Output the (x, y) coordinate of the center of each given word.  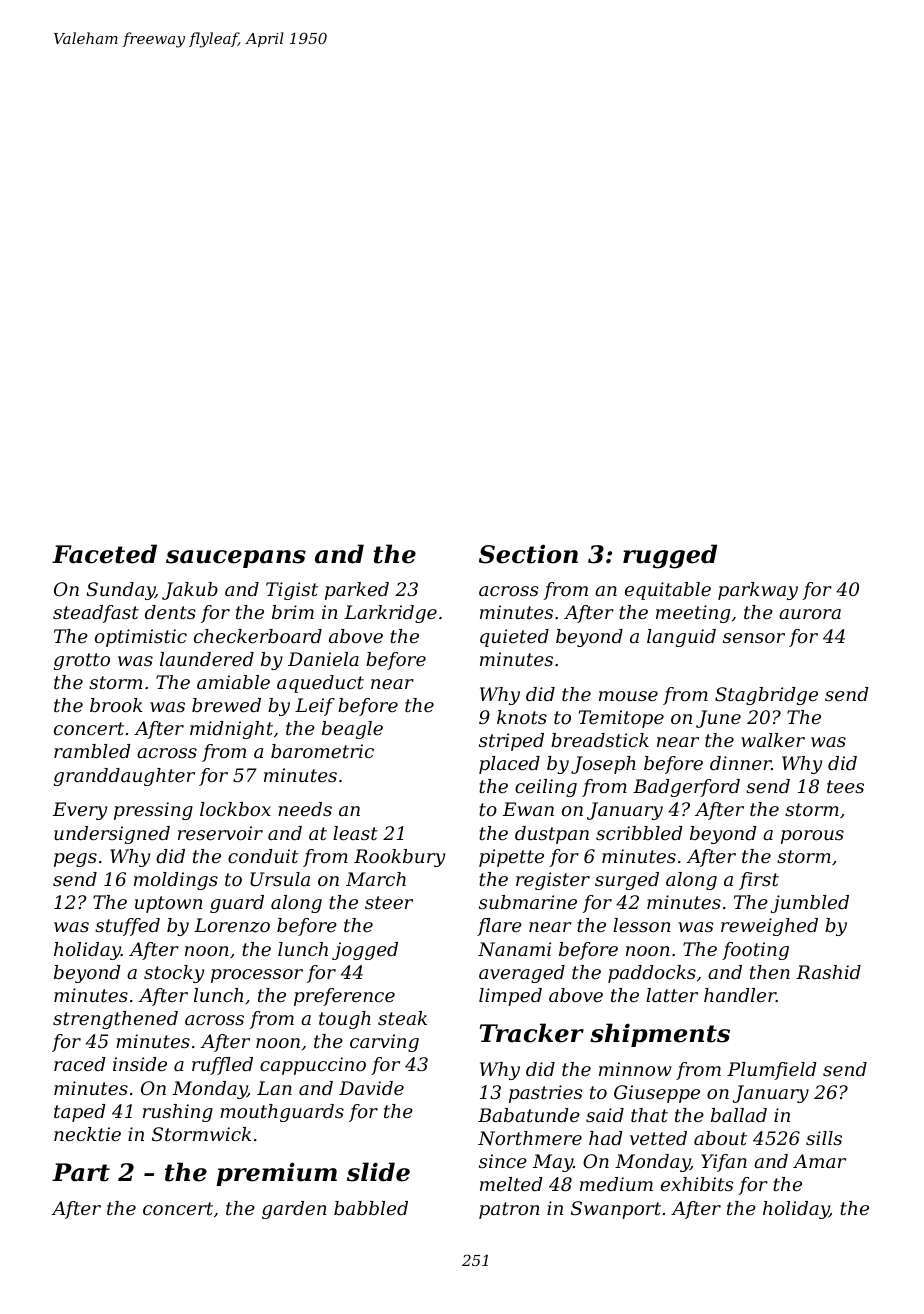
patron (509, 1210)
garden (294, 1210)
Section (528, 554)
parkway (758, 591)
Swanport (616, 1210)
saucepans (236, 559)
